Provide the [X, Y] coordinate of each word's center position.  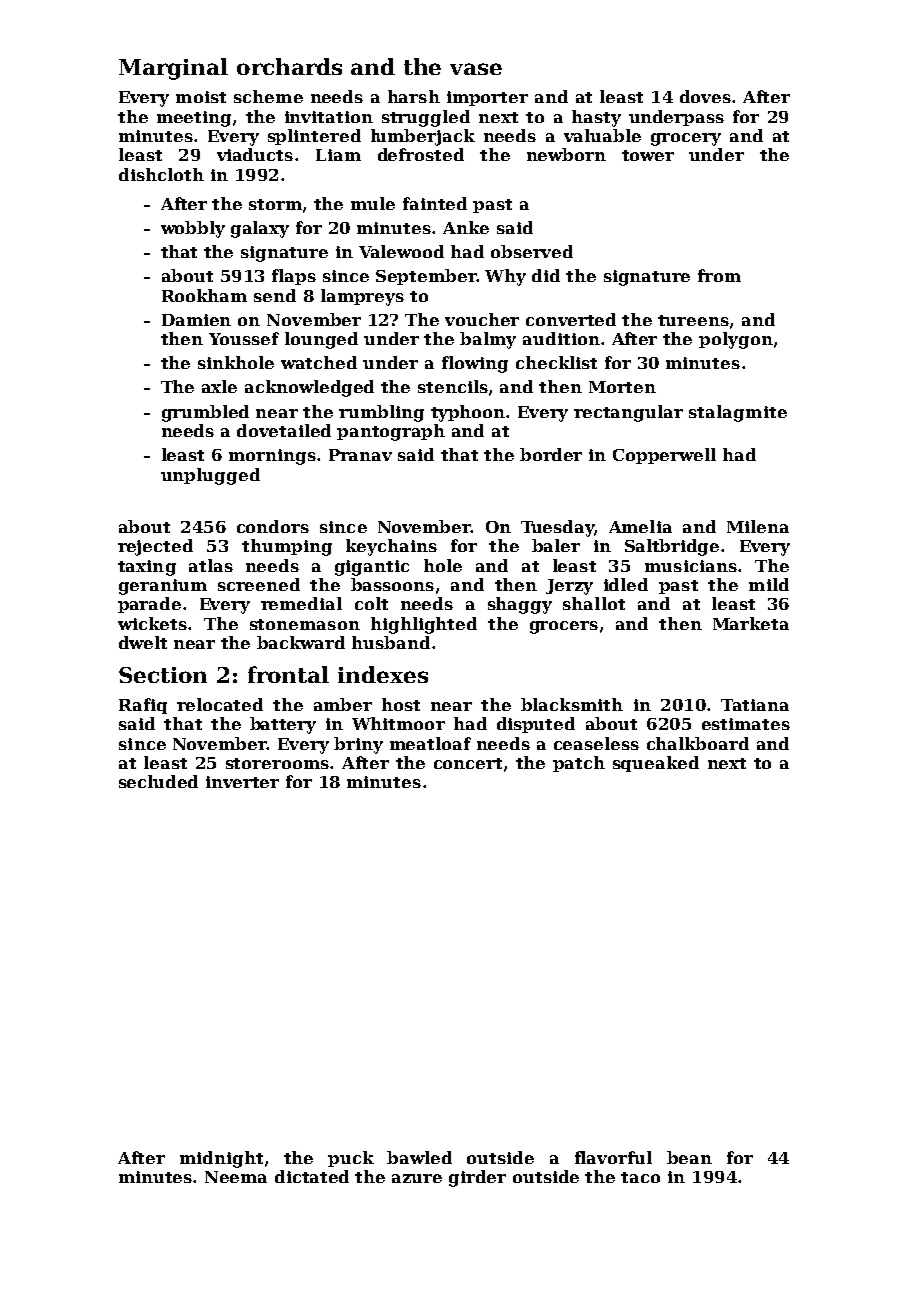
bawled [419, 1157]
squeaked [656, 764]
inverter [242, 782]
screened [259, 584]
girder [477, 1178]
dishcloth [161, 174]
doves [705, 96]
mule [373, 203]
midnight [221, 1159]
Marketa [751, 623]
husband [391, 642]
